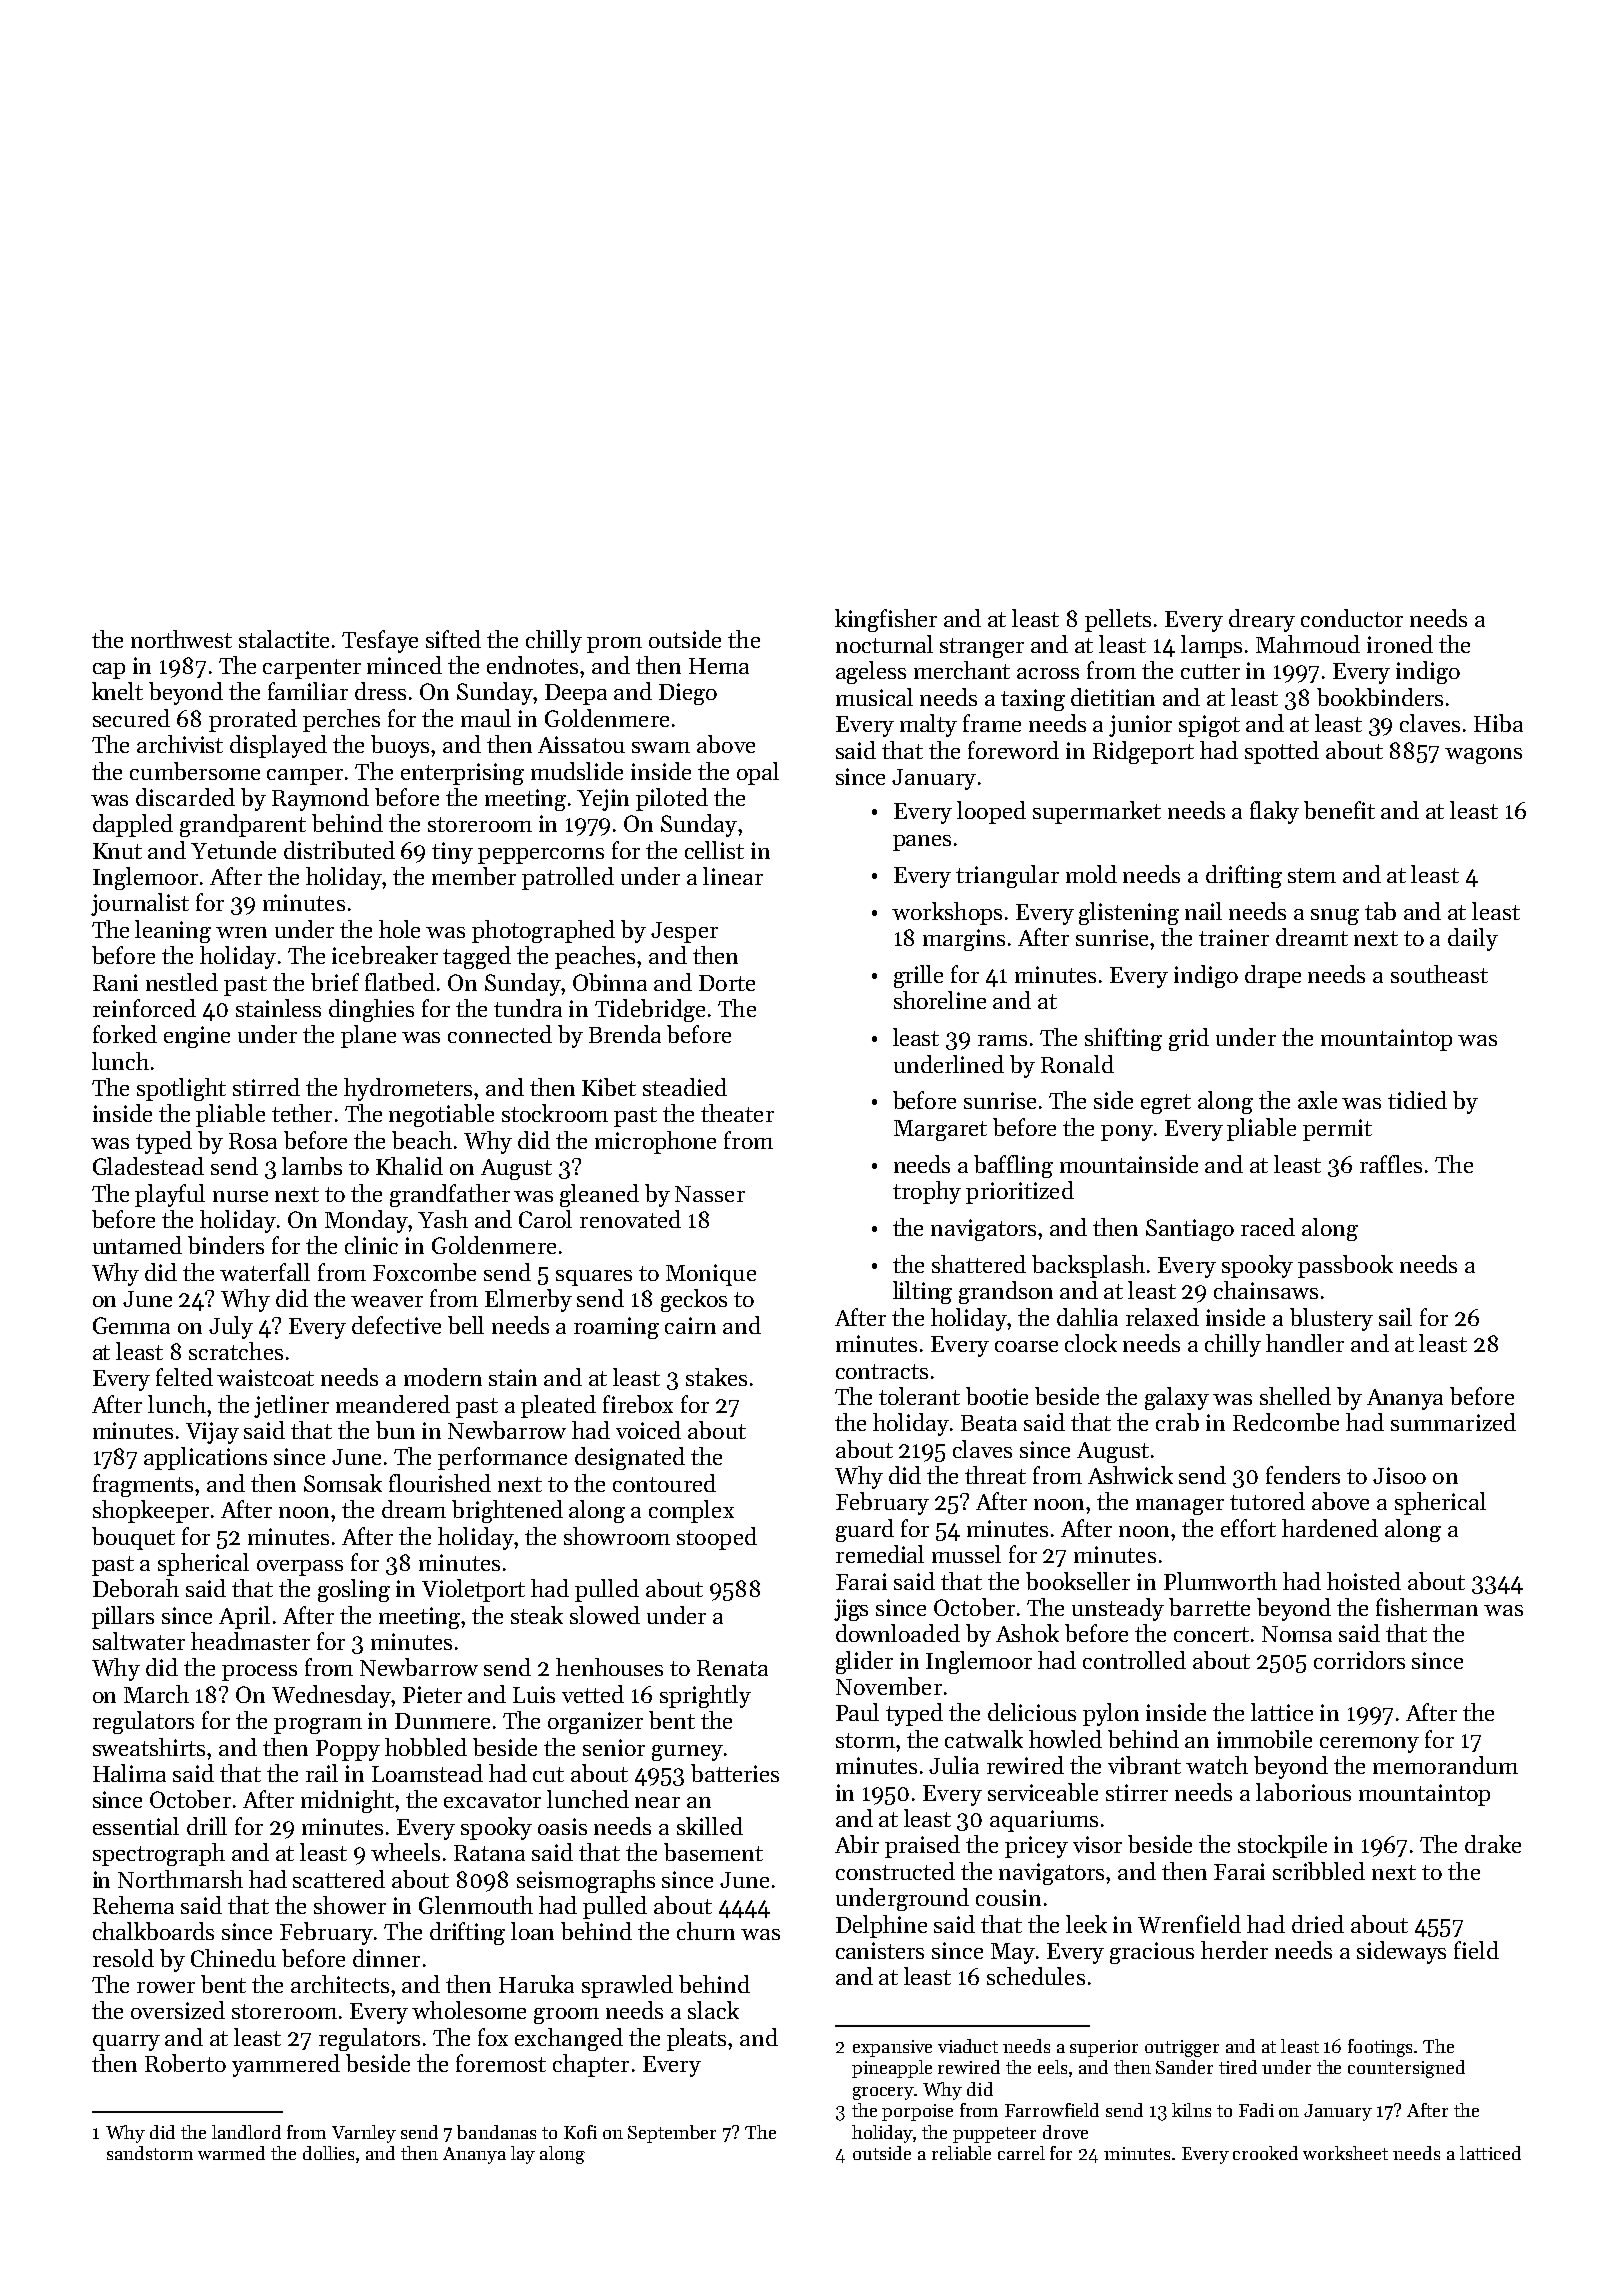  I want to click on hardened, so click(1330, 1528).
